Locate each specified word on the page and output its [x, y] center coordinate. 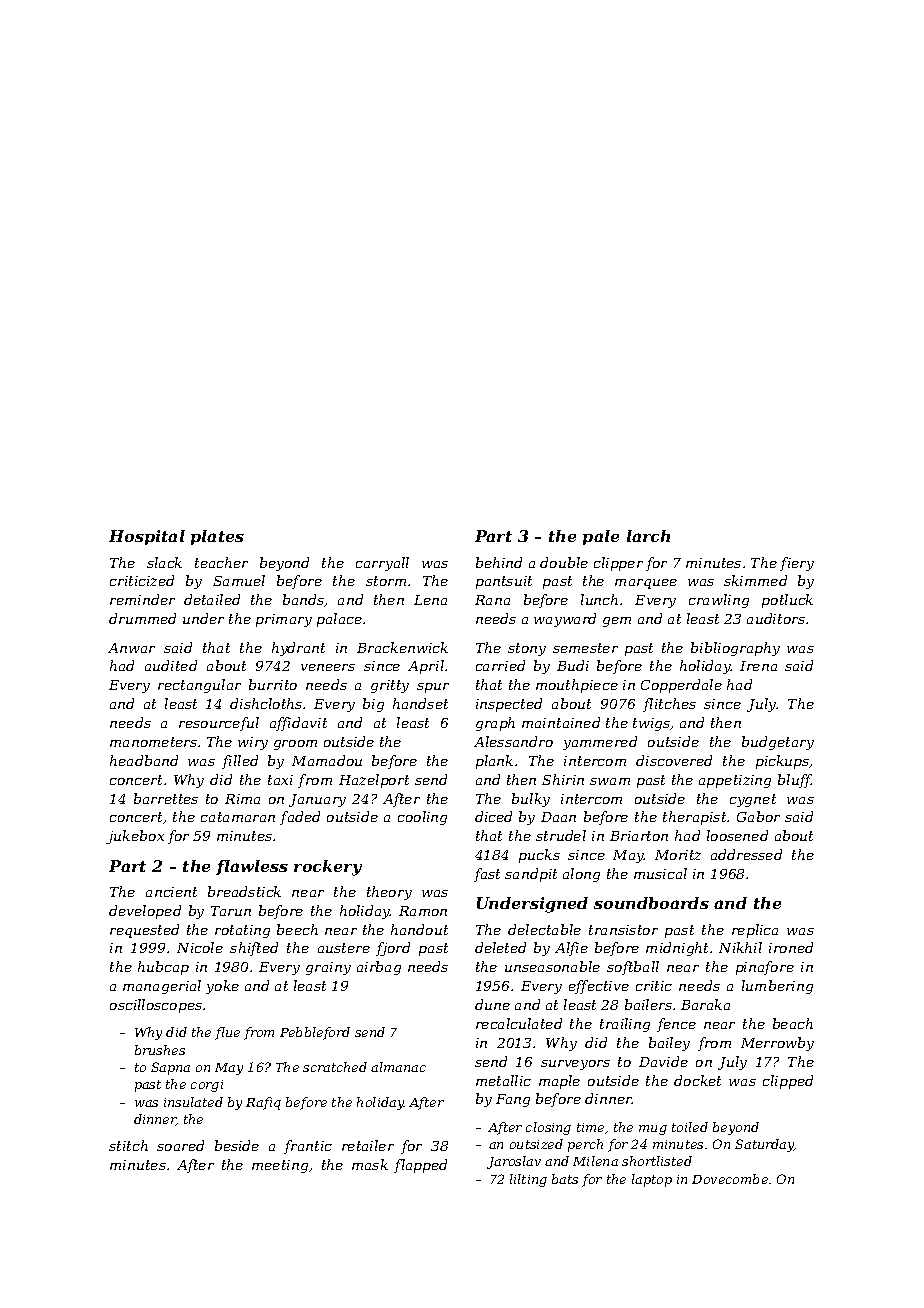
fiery [797, 564]
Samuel [239, 580]
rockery [328, 868]
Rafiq [263, 1103]
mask [370, 1164]
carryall [382, 564]
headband [144, 760]
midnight [677, 949]
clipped [788, 1082]
